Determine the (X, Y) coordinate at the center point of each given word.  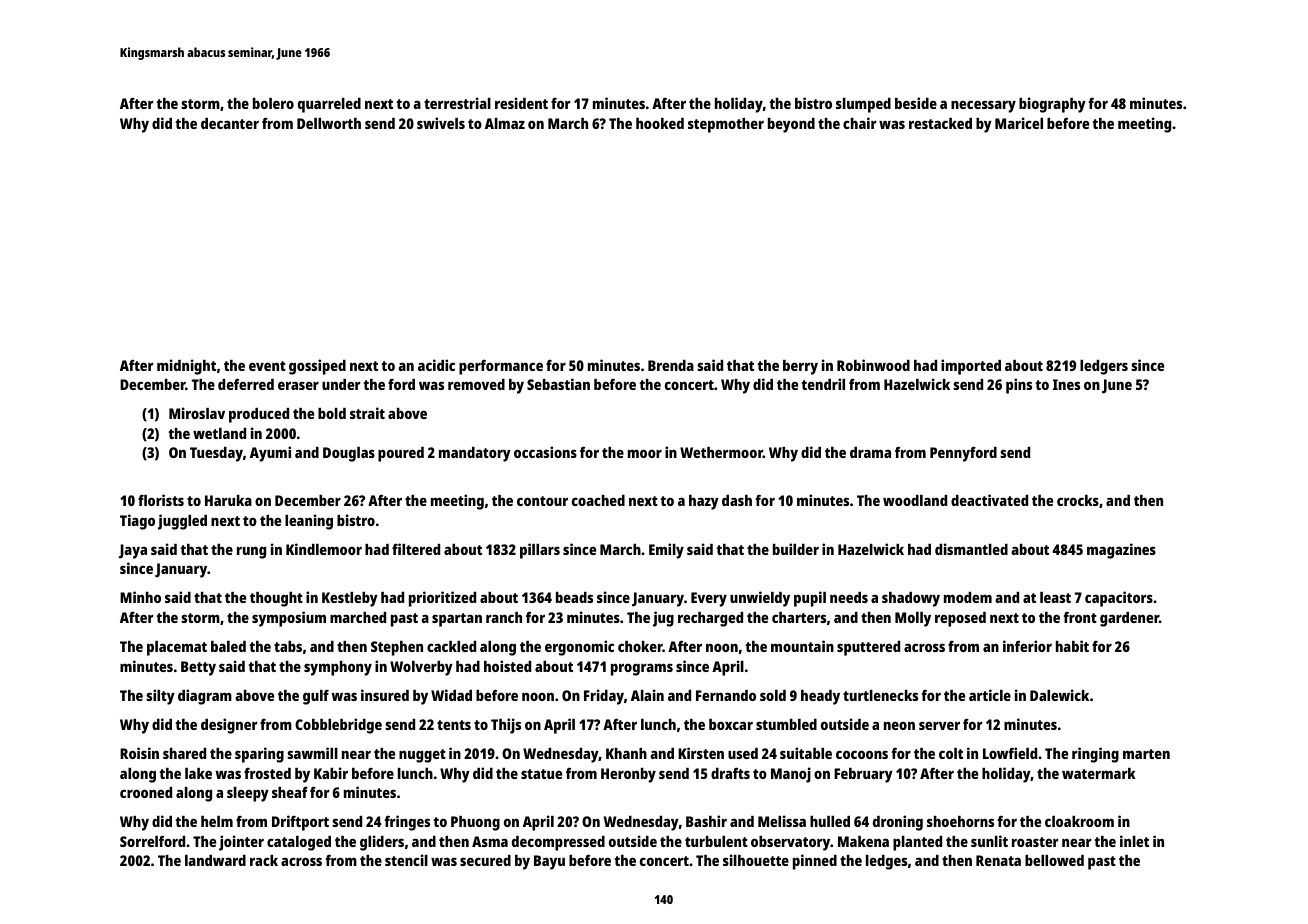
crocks (1078, 500)
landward (215, 860)
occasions (545, 452)
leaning (309, 522)
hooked (660, 123)
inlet (1134, 841)
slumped (863, 105)
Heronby (628, 775)
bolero (273, 103)
